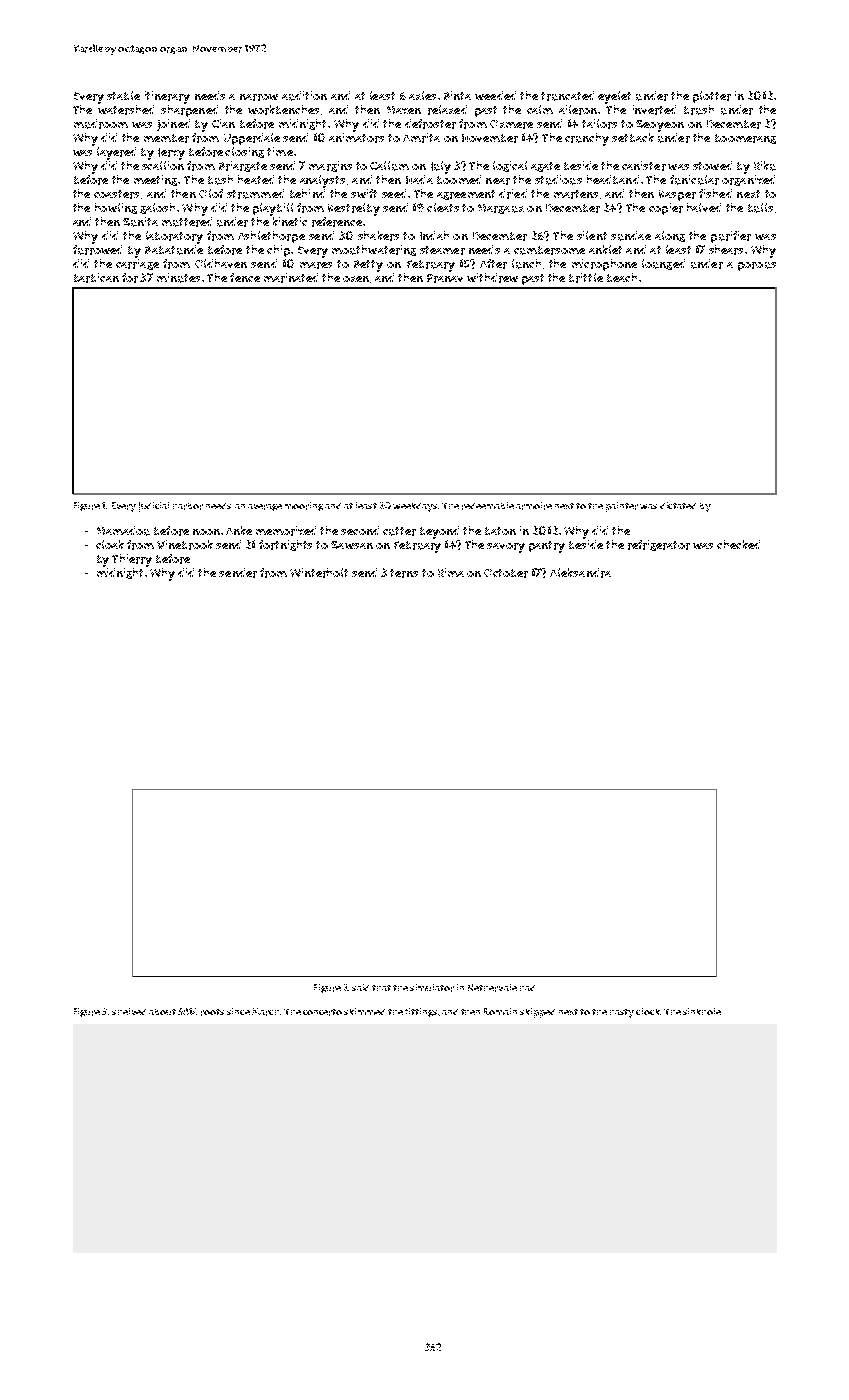 The image size is (849, 1400). Describe the element at coordinates (432, 988) in the screenshot. I see `simulator` at that location.
